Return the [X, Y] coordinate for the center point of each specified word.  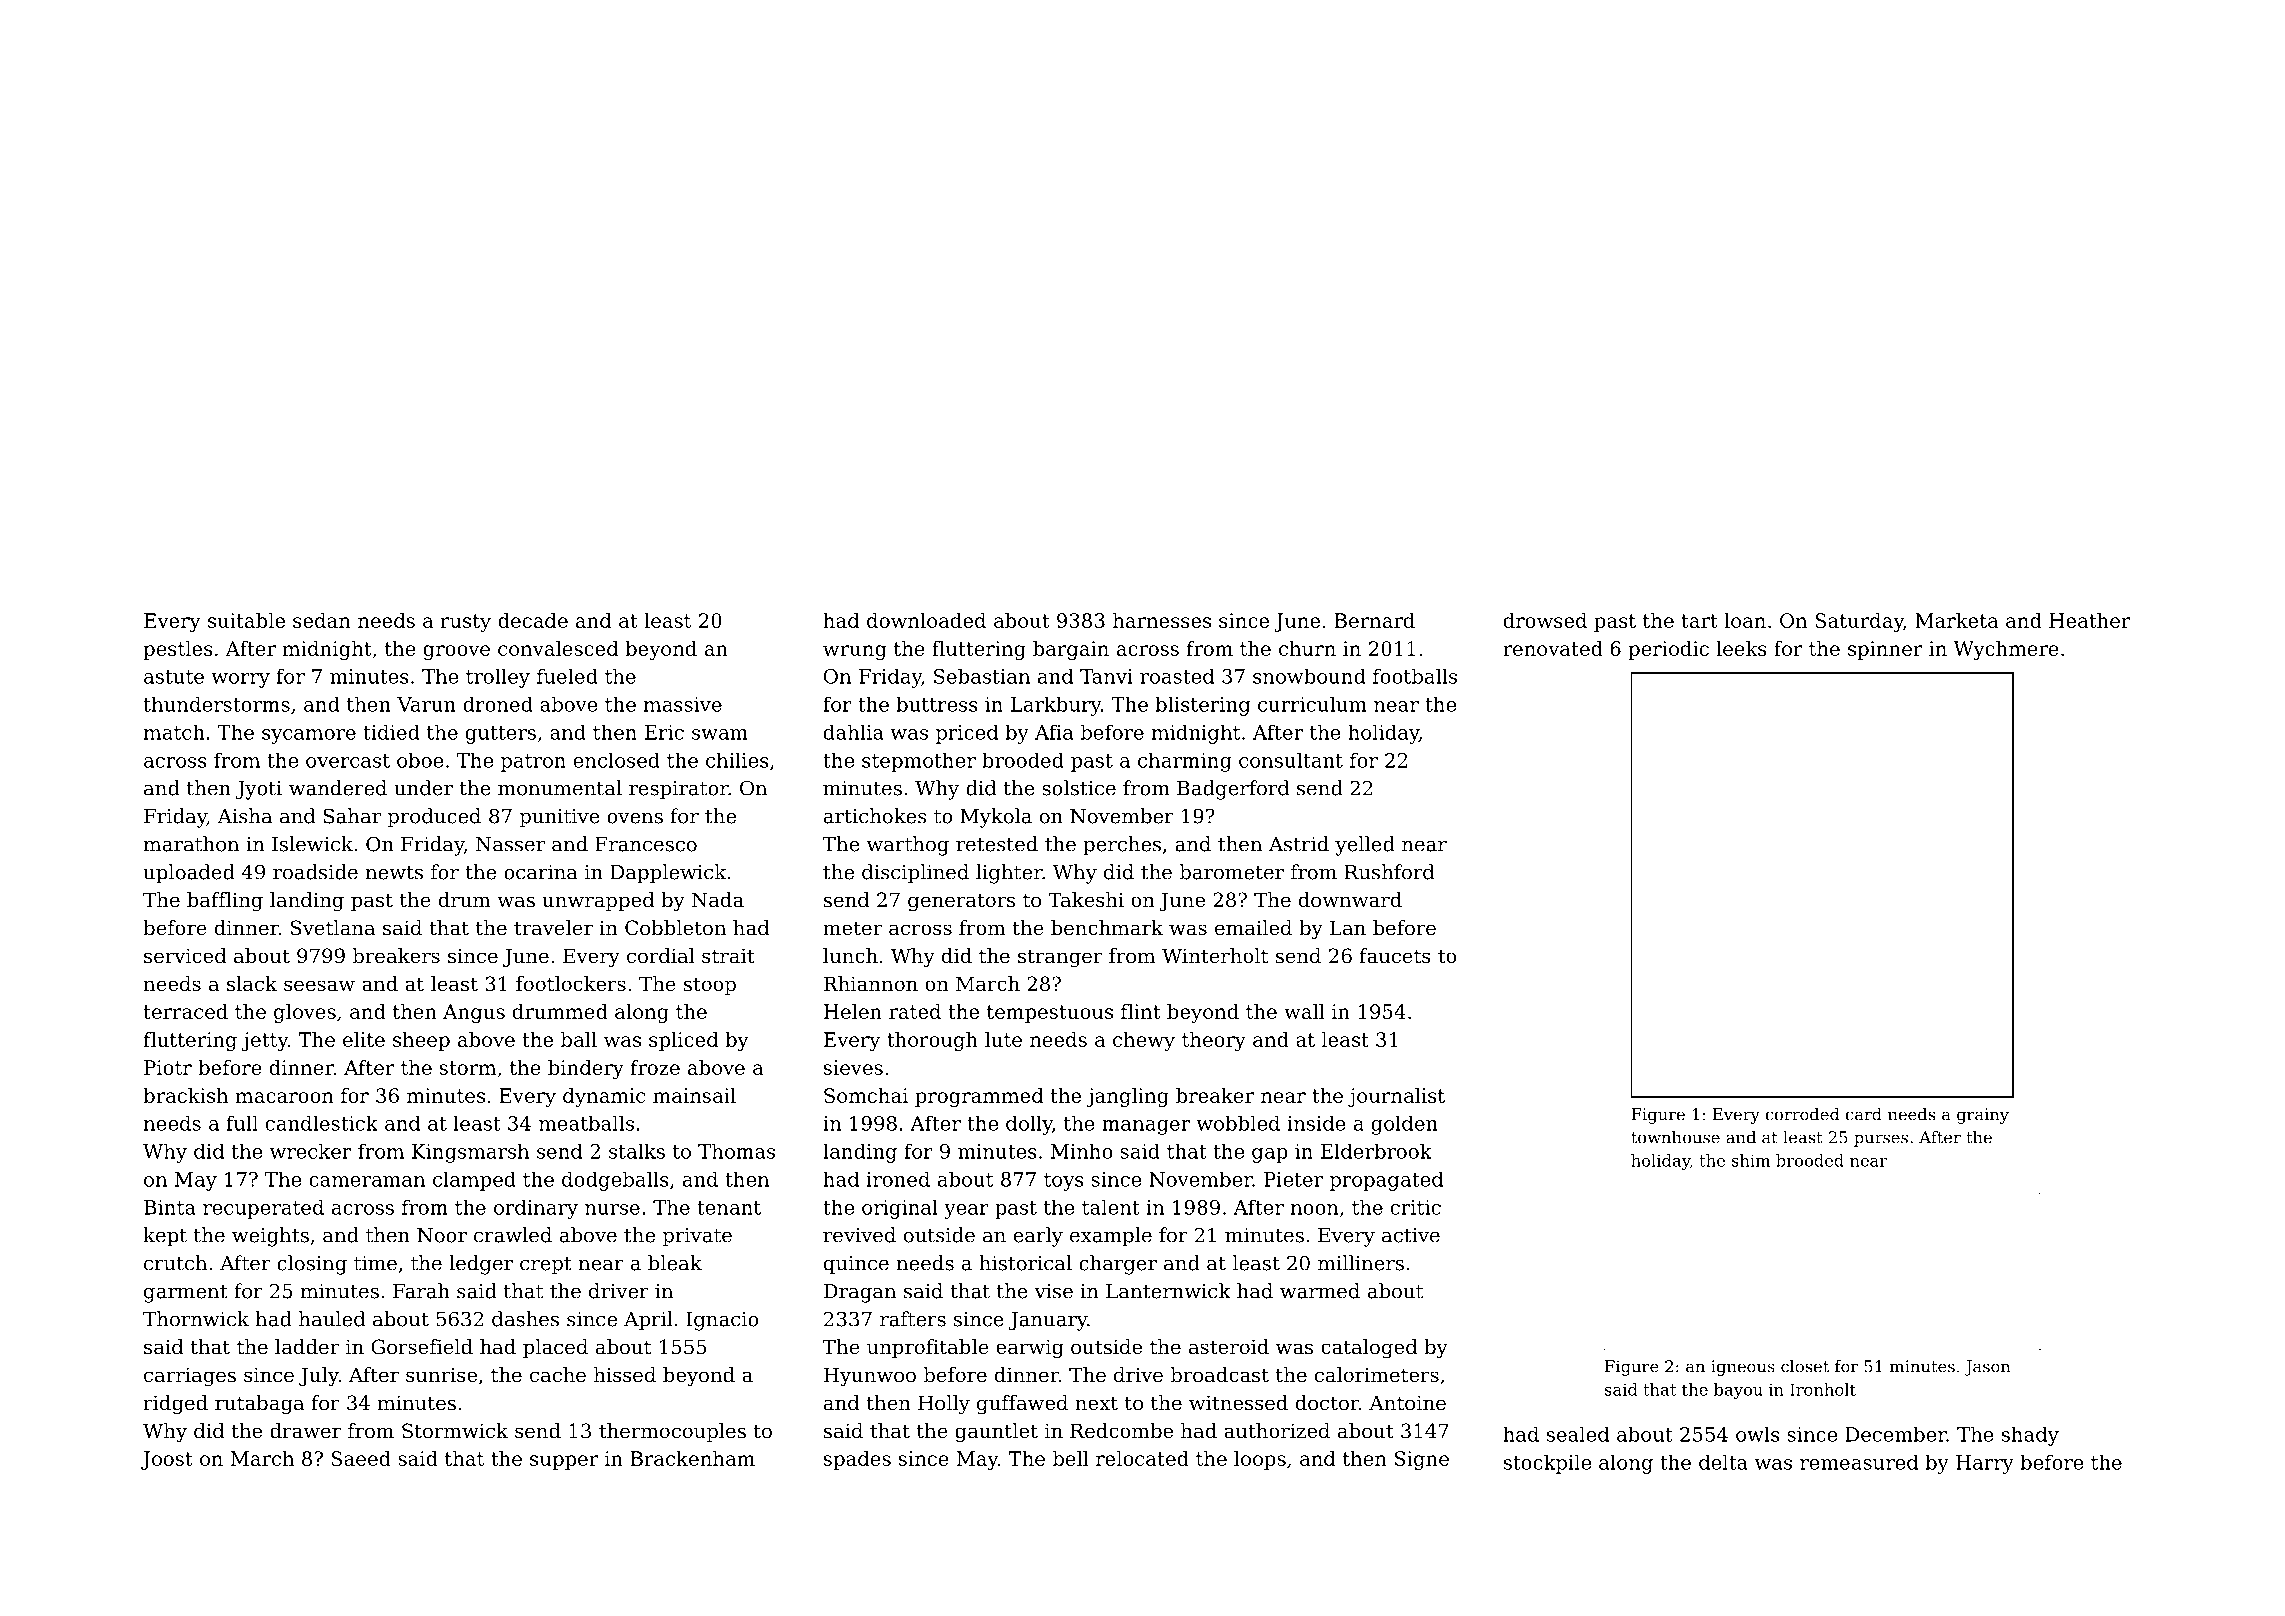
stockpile [1547, 1464]
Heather [2090, 620]
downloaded [926, 620]
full [242, 1123]
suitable [246, 620]
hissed [625, 1375]
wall [1304, 1011]
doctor [1327, 1403]
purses [1881, 1140]
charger [1118, 1265]
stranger [1060, 958]
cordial [661, 956]
